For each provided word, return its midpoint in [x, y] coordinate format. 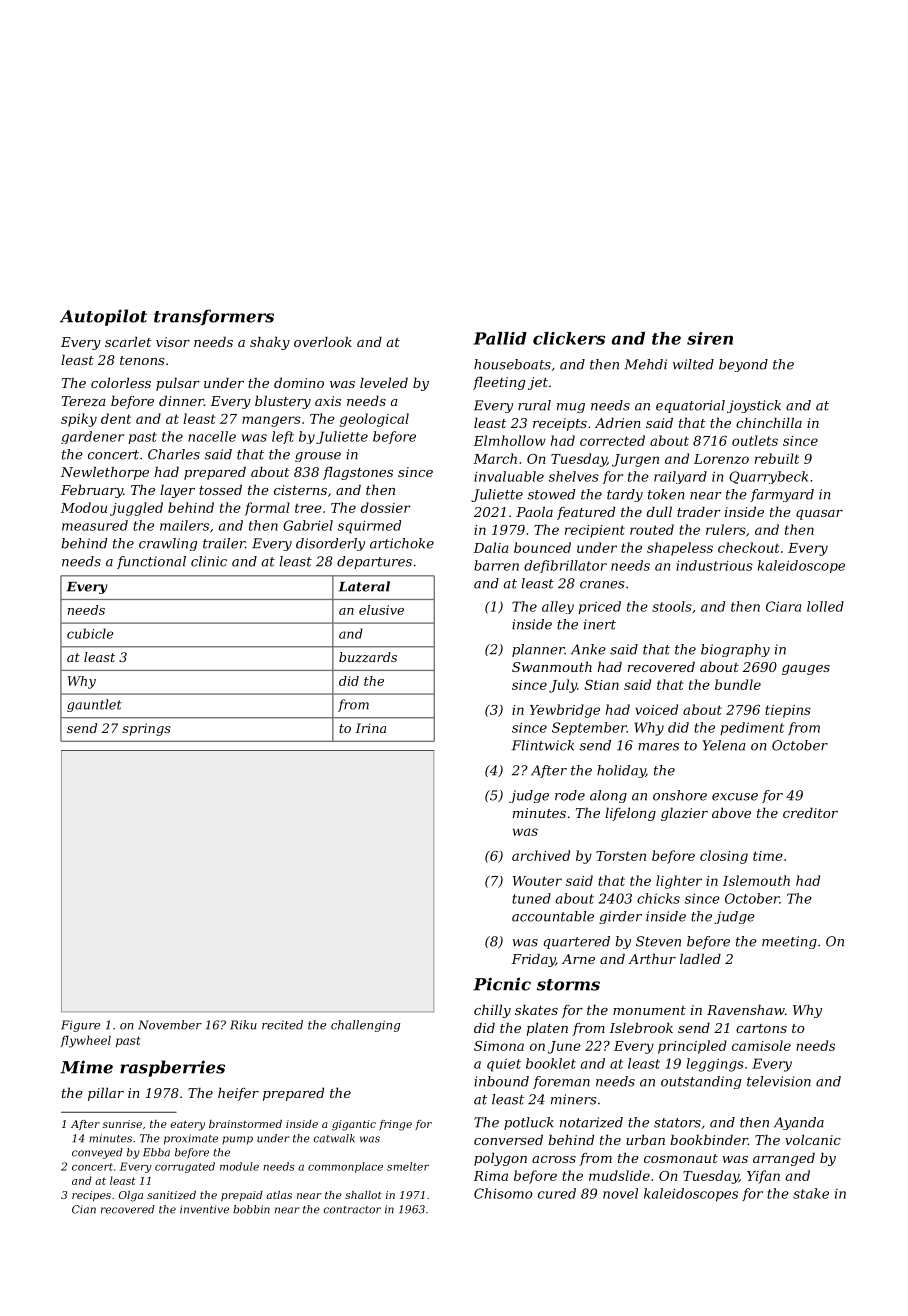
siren [710, 338]
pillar [106, 1094]
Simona [499, 1046]
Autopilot [103, 317]
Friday [533, 960]
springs [146, 729]
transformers [214, 317]
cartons [761, 1028]
